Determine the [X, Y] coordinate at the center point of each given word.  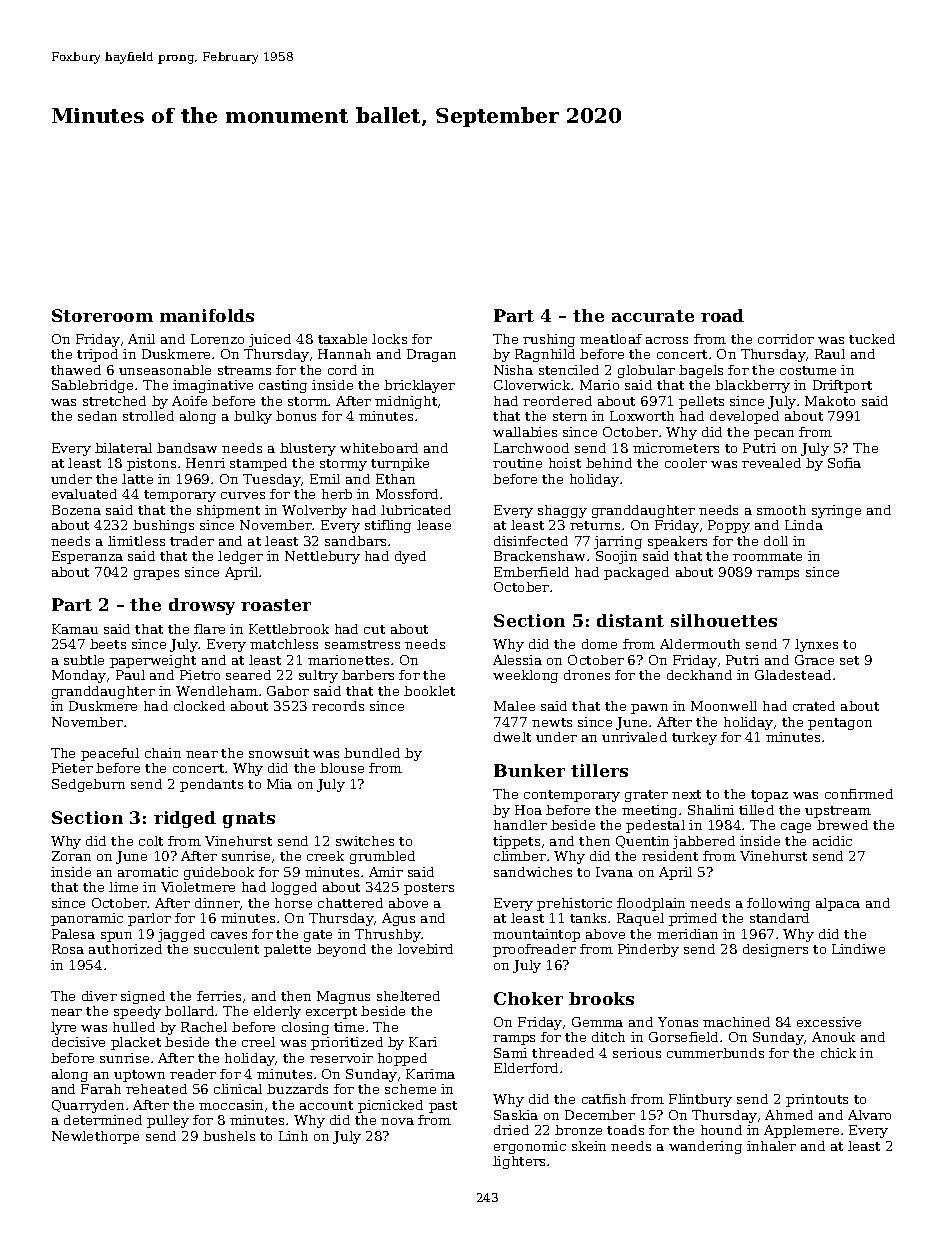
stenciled [569, 370]
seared [248, 675]
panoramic [87, 919]
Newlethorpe [95, 1137]
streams [244, 370]
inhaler [771, 1146]
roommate [767, 556]
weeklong [525, 676]
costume [808, 370]
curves [243, 495]
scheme [410, 1089]
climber [520, 856]
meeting [649, 811]
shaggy [562, 511]
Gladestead [793, 675]
